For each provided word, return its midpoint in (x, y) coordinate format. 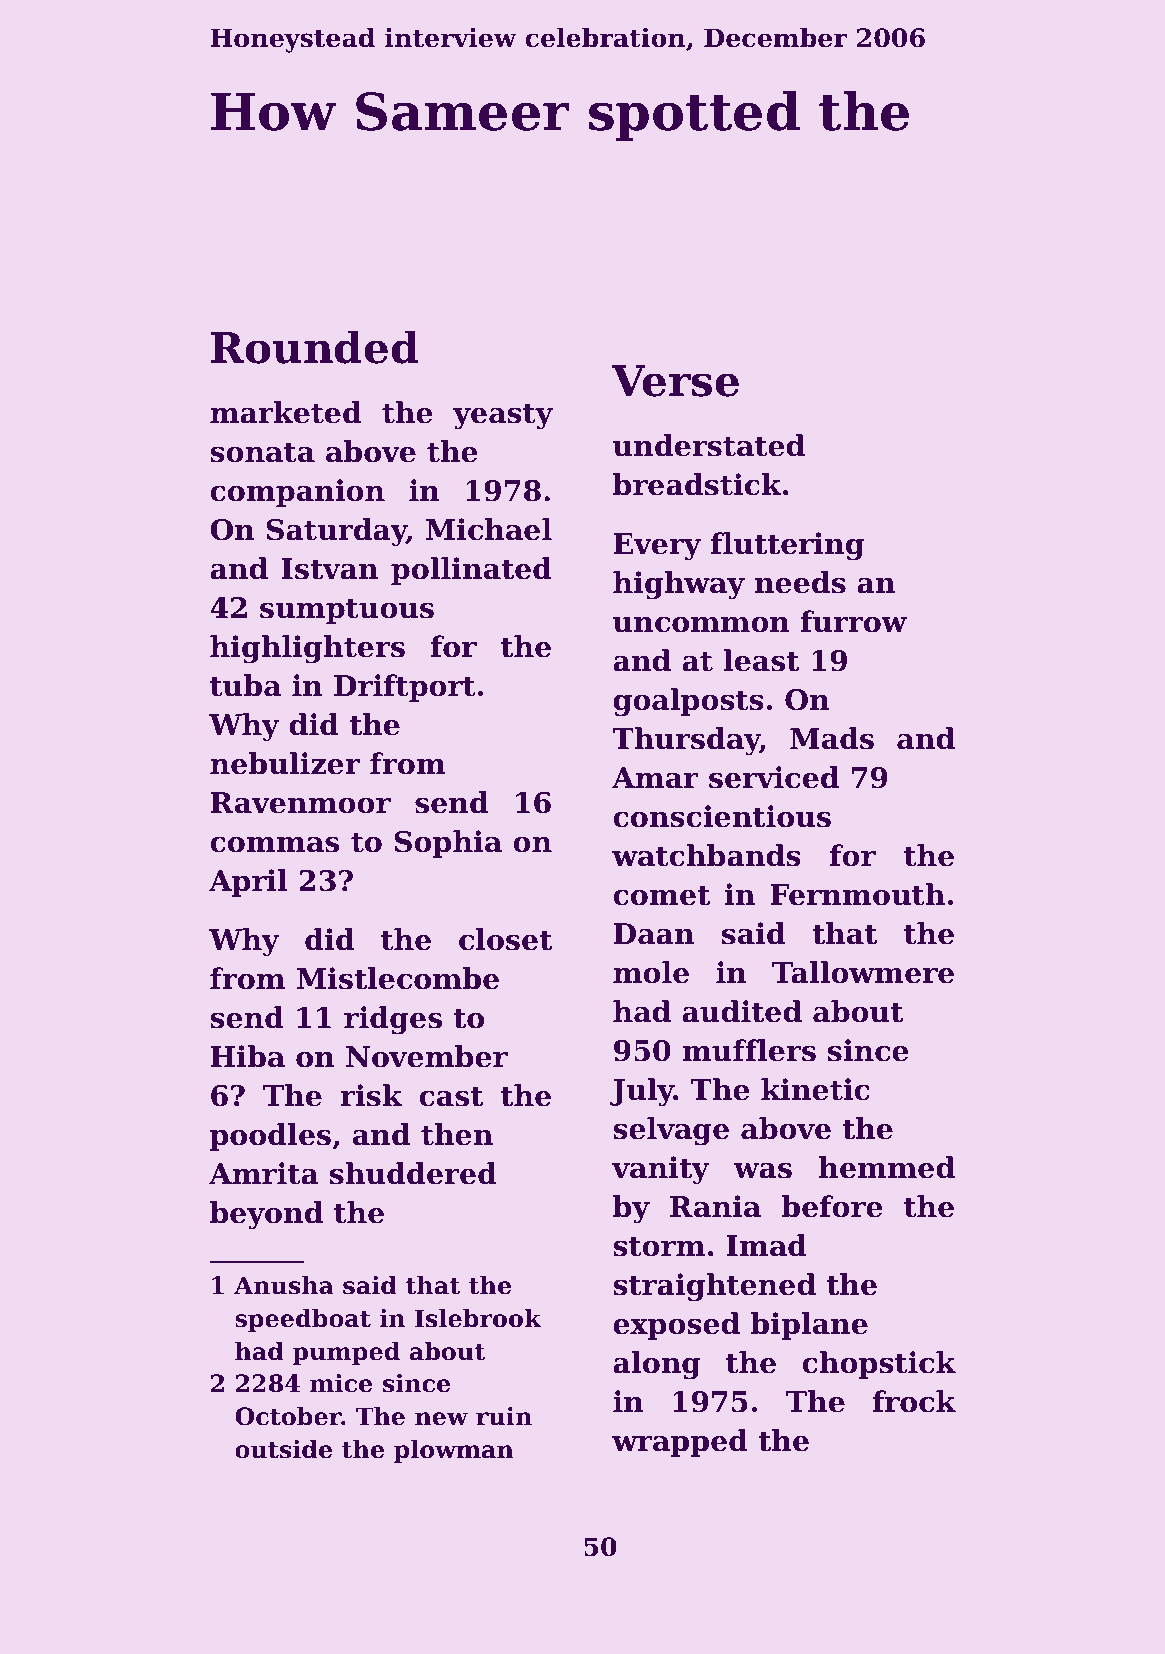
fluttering (787, 546)
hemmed (887, 1167)
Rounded (315, 347)
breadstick (697, 484)
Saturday (337, 532)
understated (709, 445)
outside (283, 1449)
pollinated (471, 571)
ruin (504, 1416)
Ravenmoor (301, 803)
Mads (832, 738)
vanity (660, 1170)
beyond (266, 1215)
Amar (655, 778)
